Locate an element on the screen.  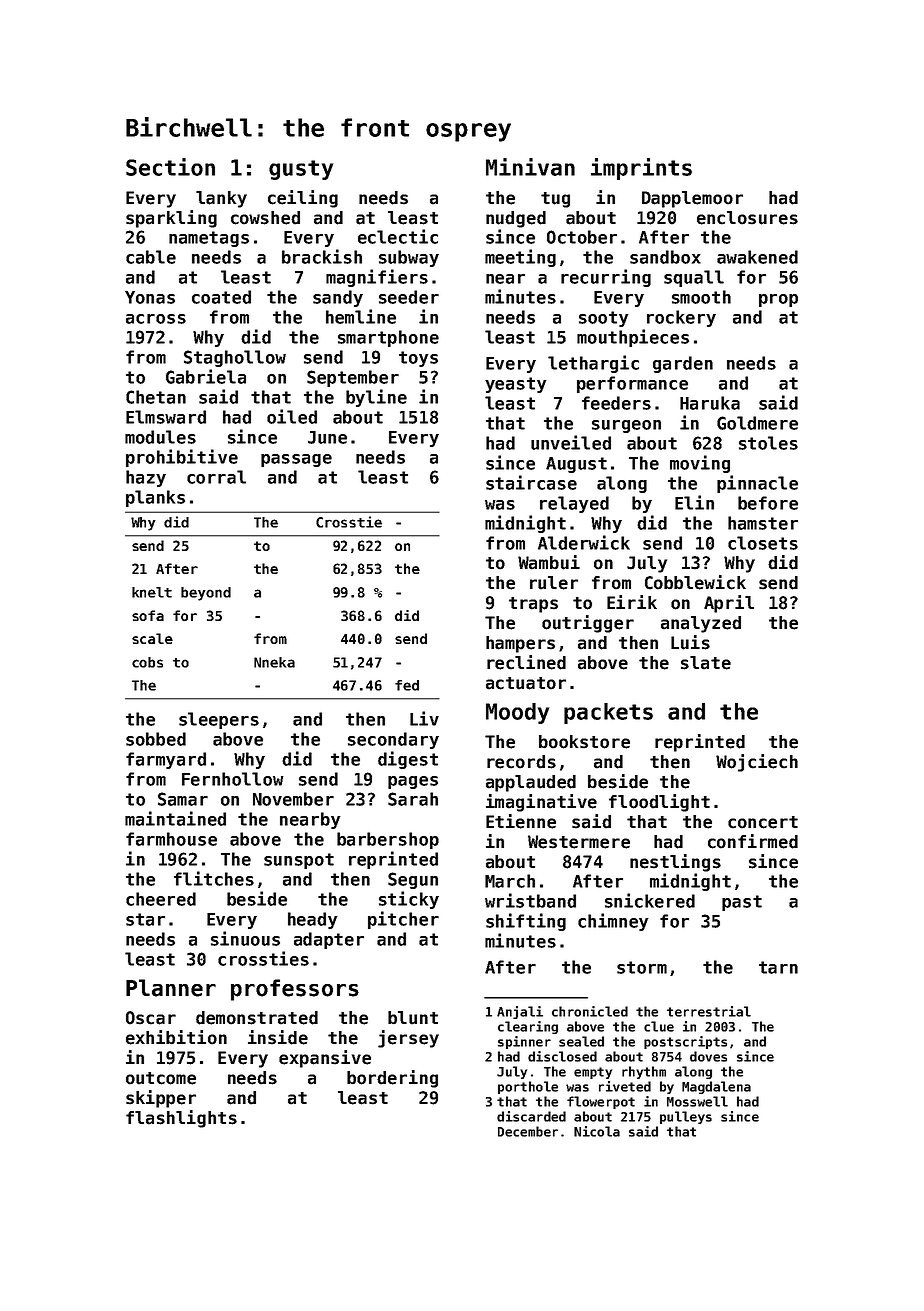
maintained is located at coordinates (175, 818).
